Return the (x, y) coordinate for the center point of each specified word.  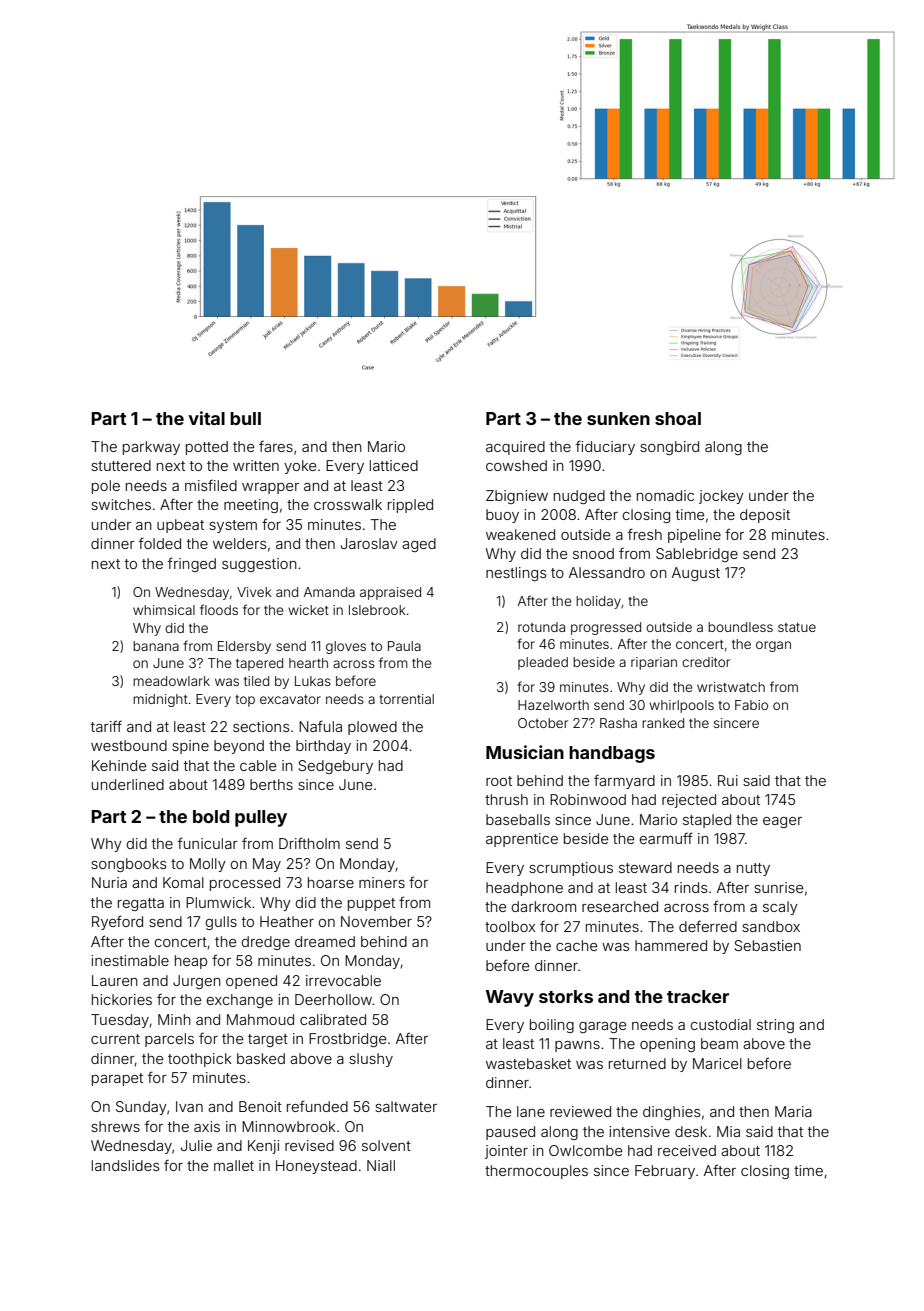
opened (251, 982)
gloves (346, 647)
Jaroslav (369, 543)
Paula (404, 646)
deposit (765, 516)
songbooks (128, 865)
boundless (740, 627)
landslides (125, 1165)
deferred (708, 926)
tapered (259, 664)
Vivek (254, 592)
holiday (598, 602)
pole (106, 487)
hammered (671, 945)
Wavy (510, 998)
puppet (371, 904)
